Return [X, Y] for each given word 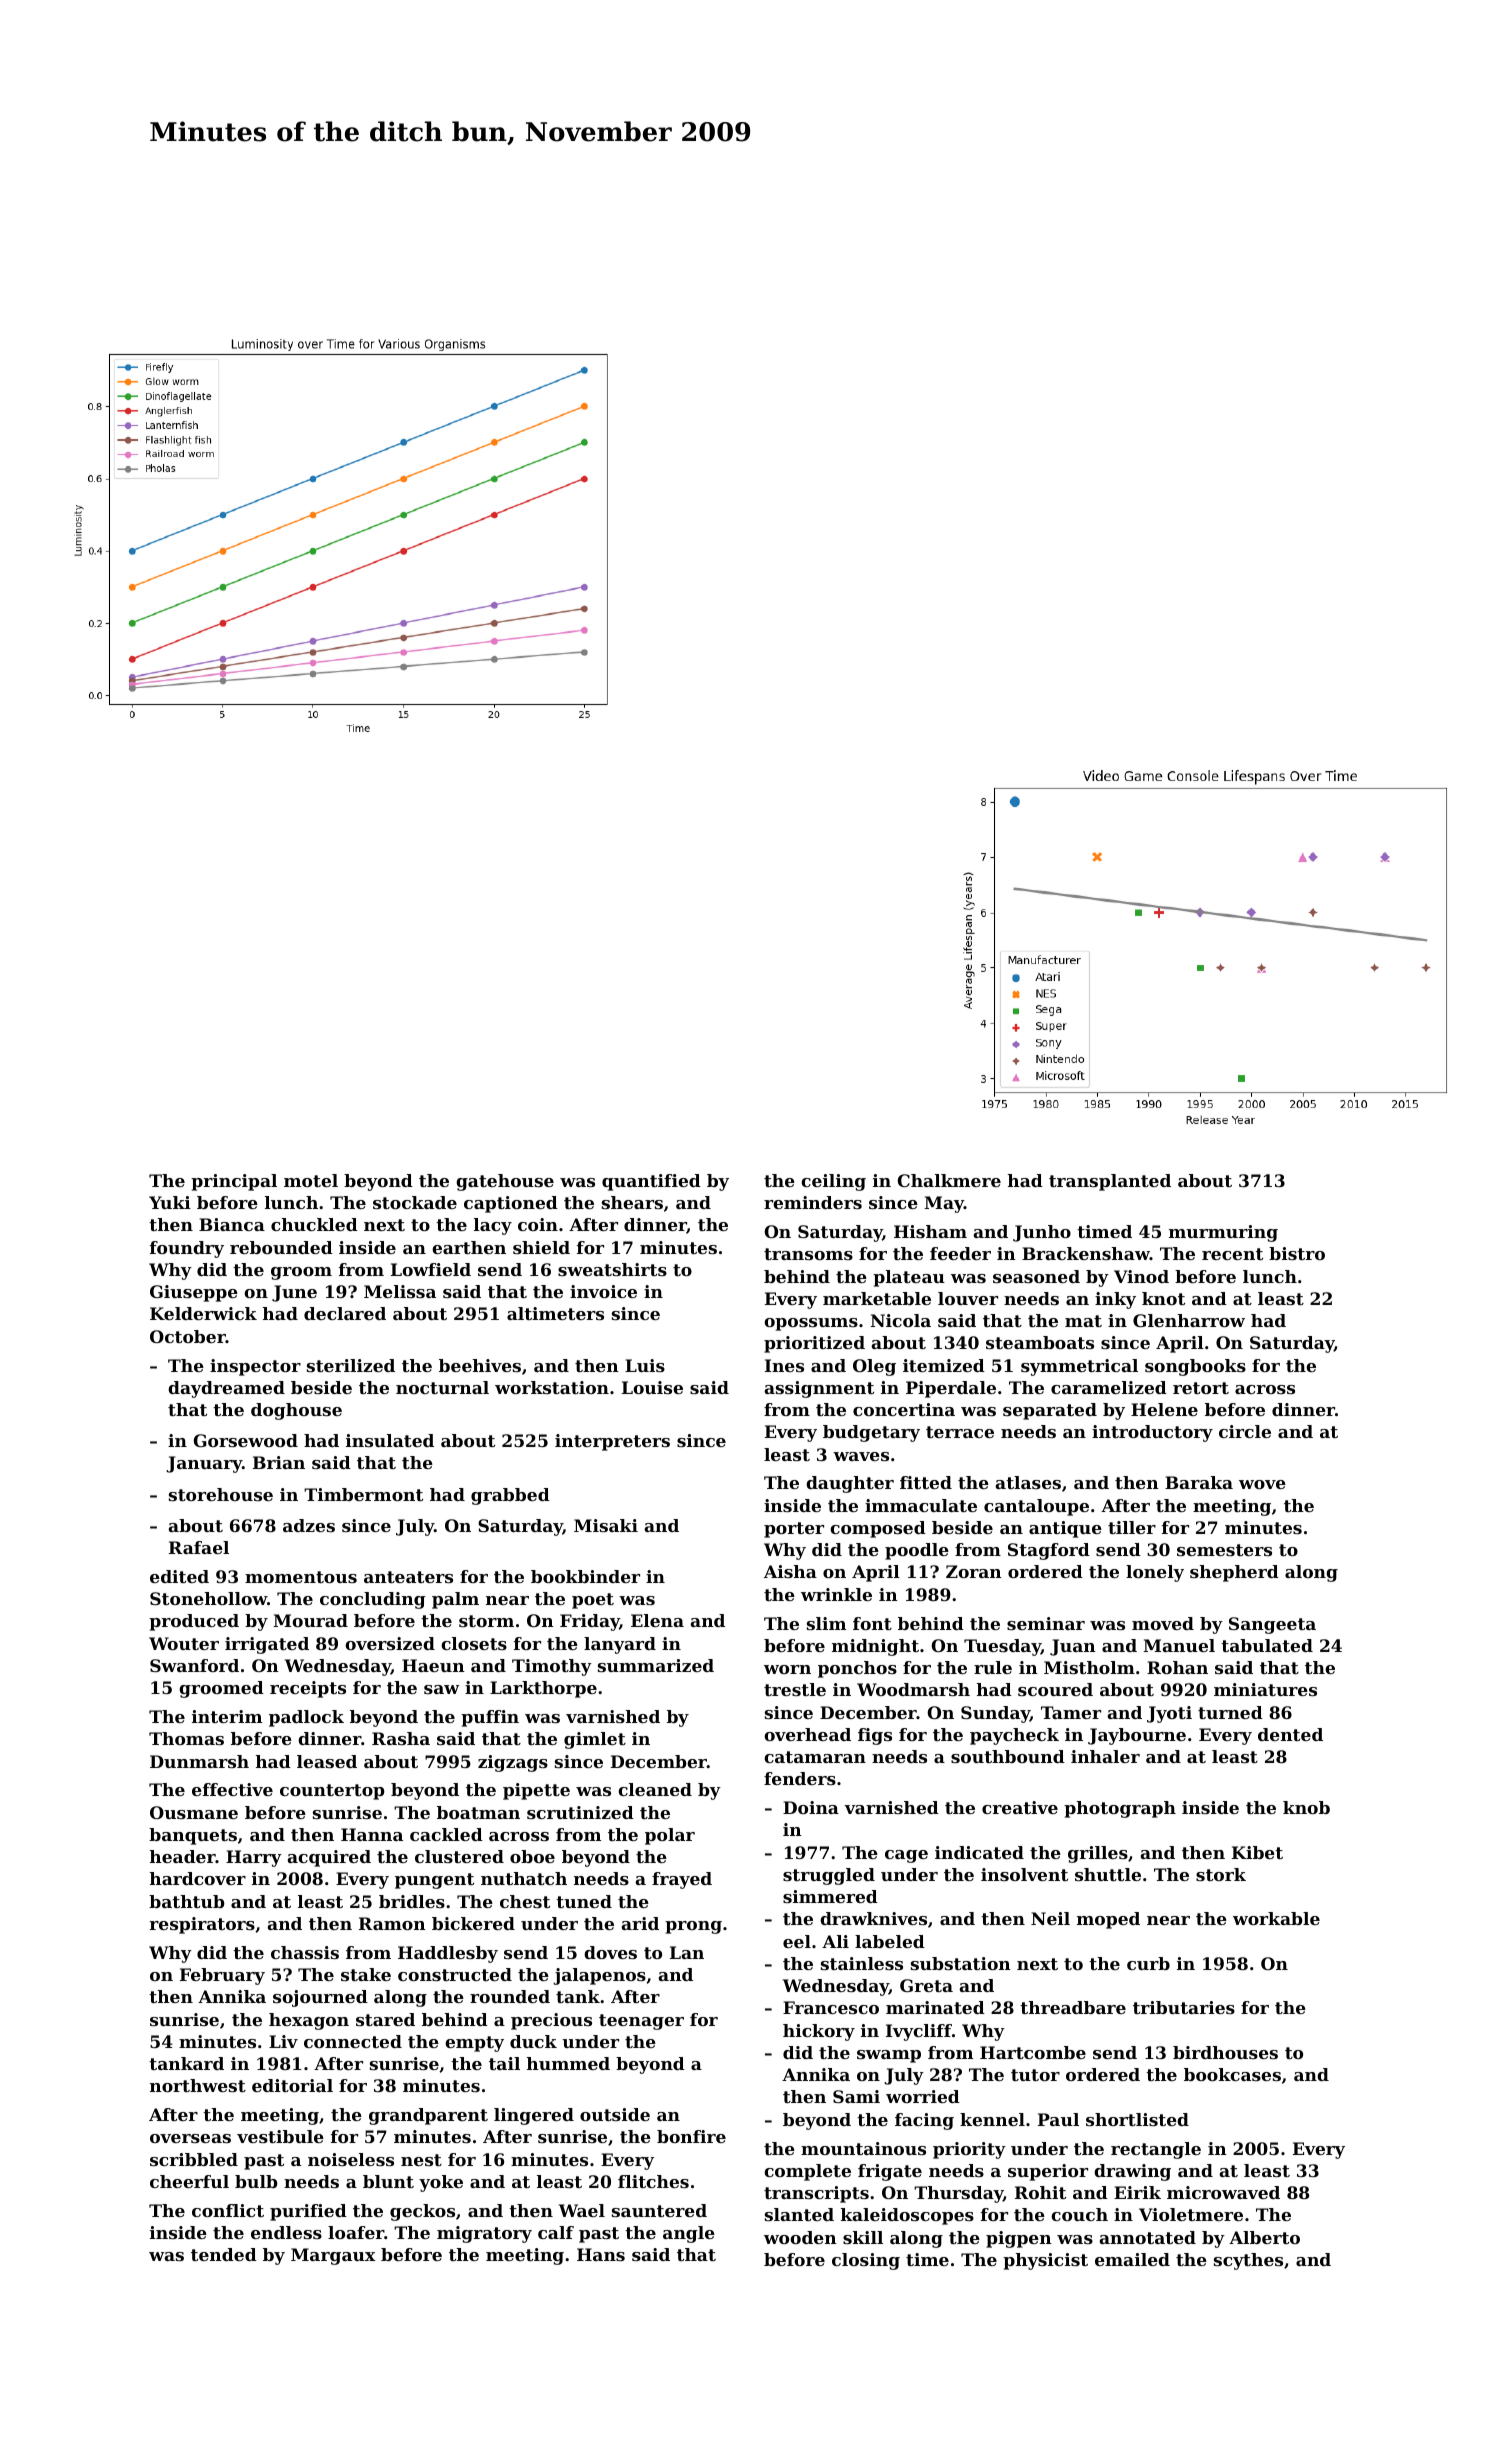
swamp [889, 2056]
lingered [534, 2116]
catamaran [815, 1757]
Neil [1050, 1918]
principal [234, 1182]
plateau [909, 1278]
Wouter [184, 1643]
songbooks [1195, 1367]
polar [670, 1836]
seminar [1046, 1623]
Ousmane [194, 1812]
